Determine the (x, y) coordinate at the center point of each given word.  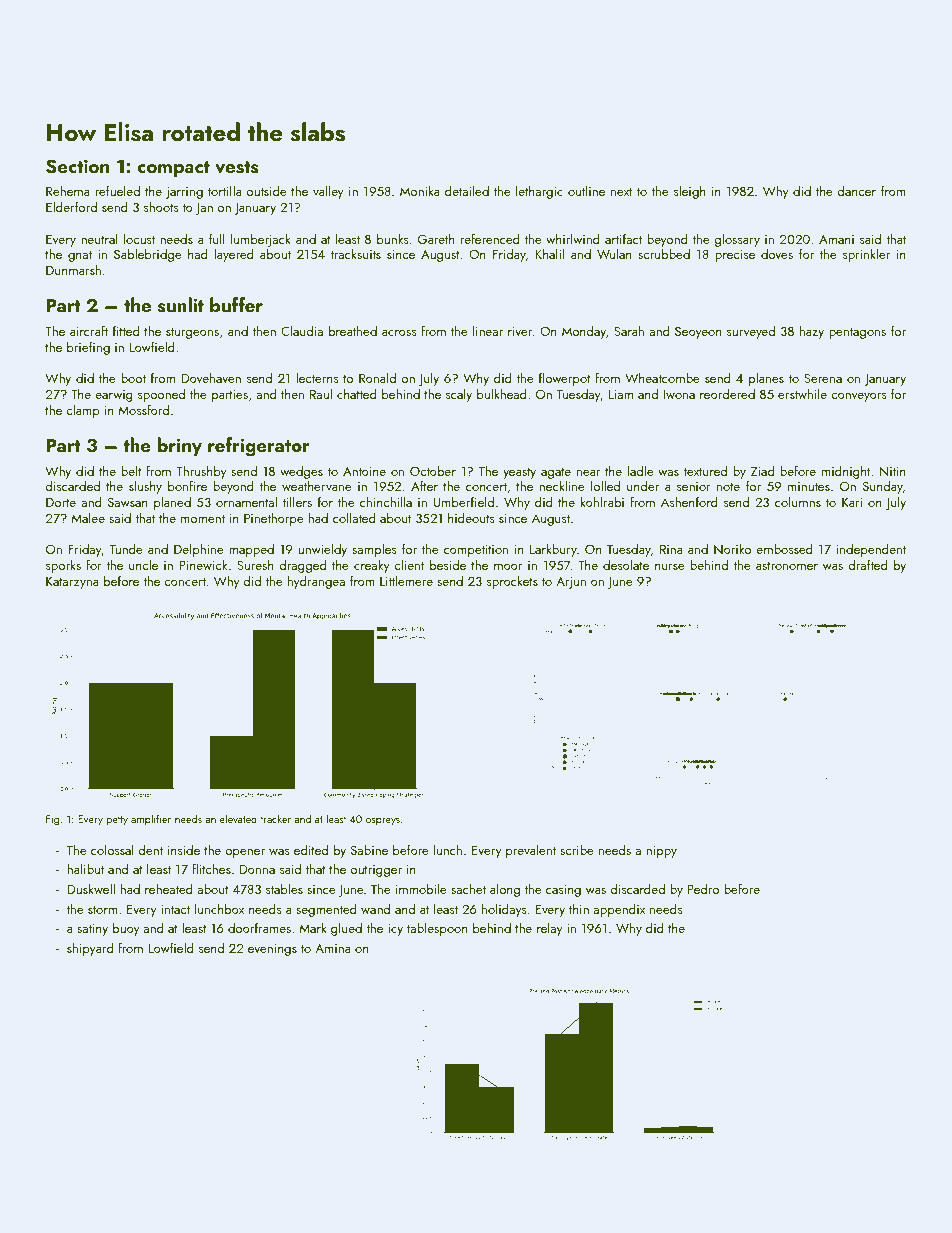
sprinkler (866, 255)
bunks (393, 239)
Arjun (571, 583)
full (217, 238)
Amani (836, 239)
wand (375, 908)
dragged (303, 566)
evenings (272, 950)
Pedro (703, 888)
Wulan (614, 253)
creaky (372, 566)
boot (133, 378)
